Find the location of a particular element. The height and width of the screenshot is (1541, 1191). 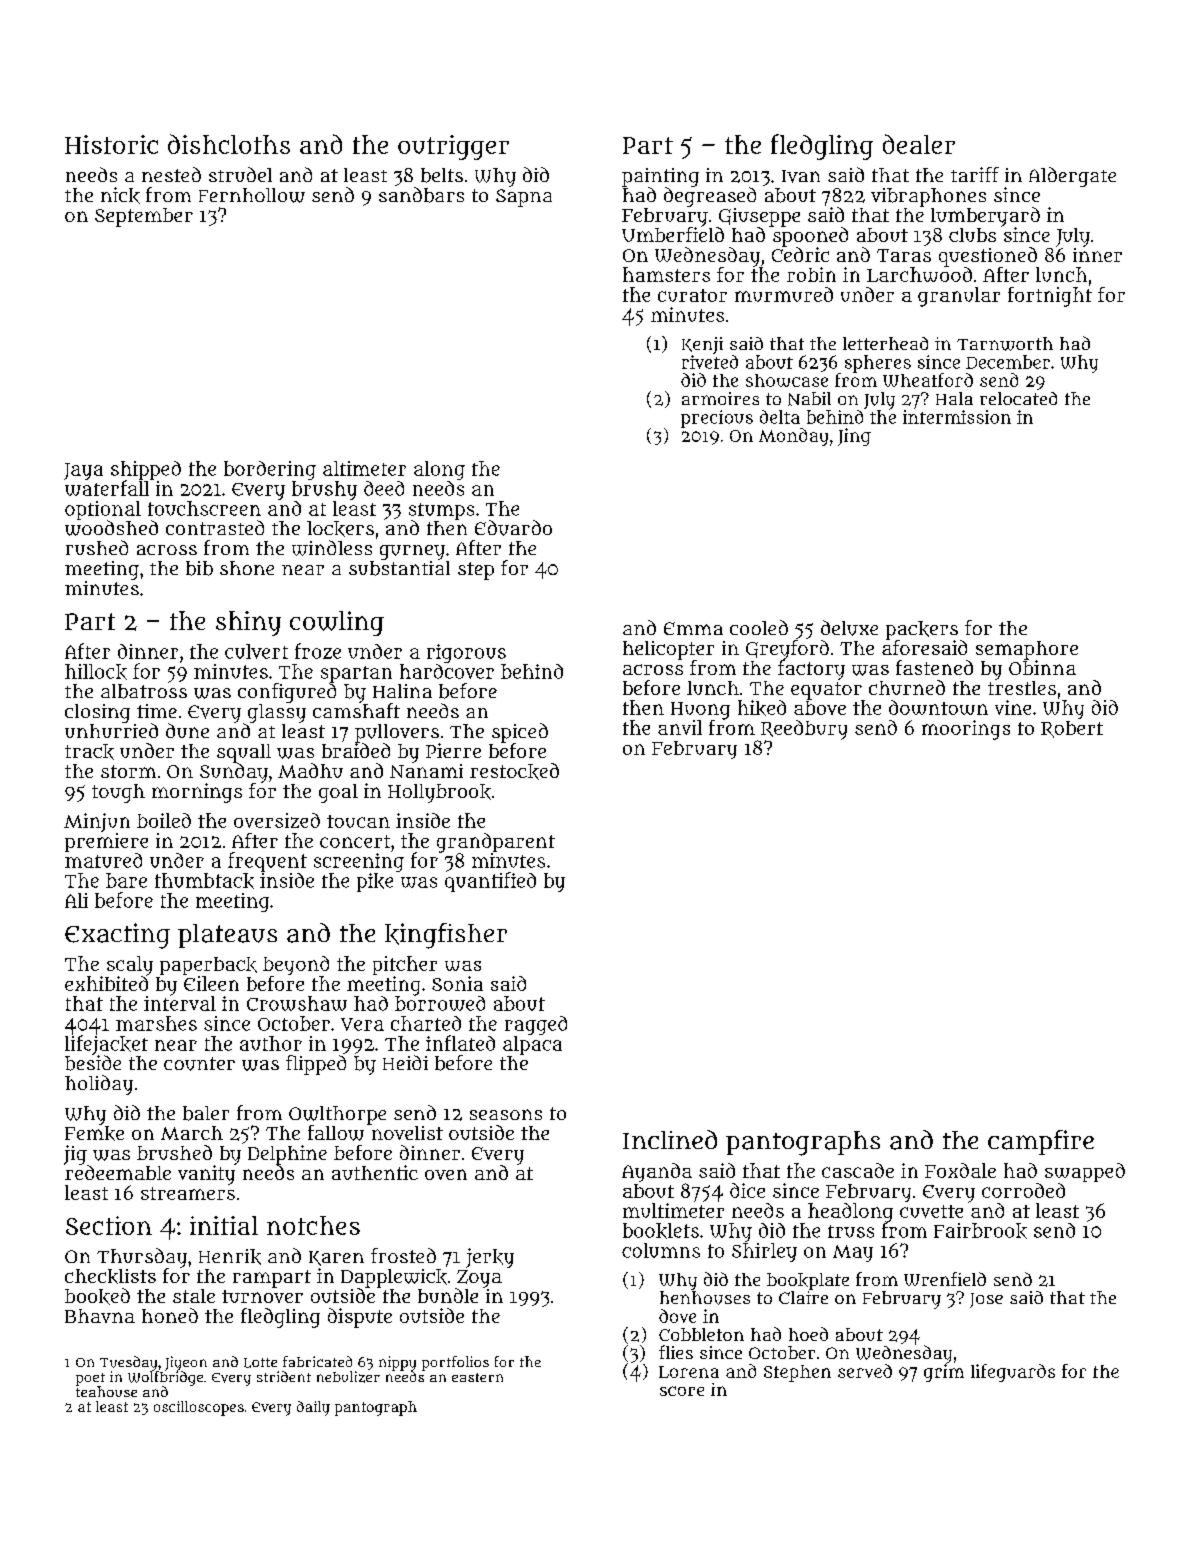

September is located at coordinates (144, 217).
